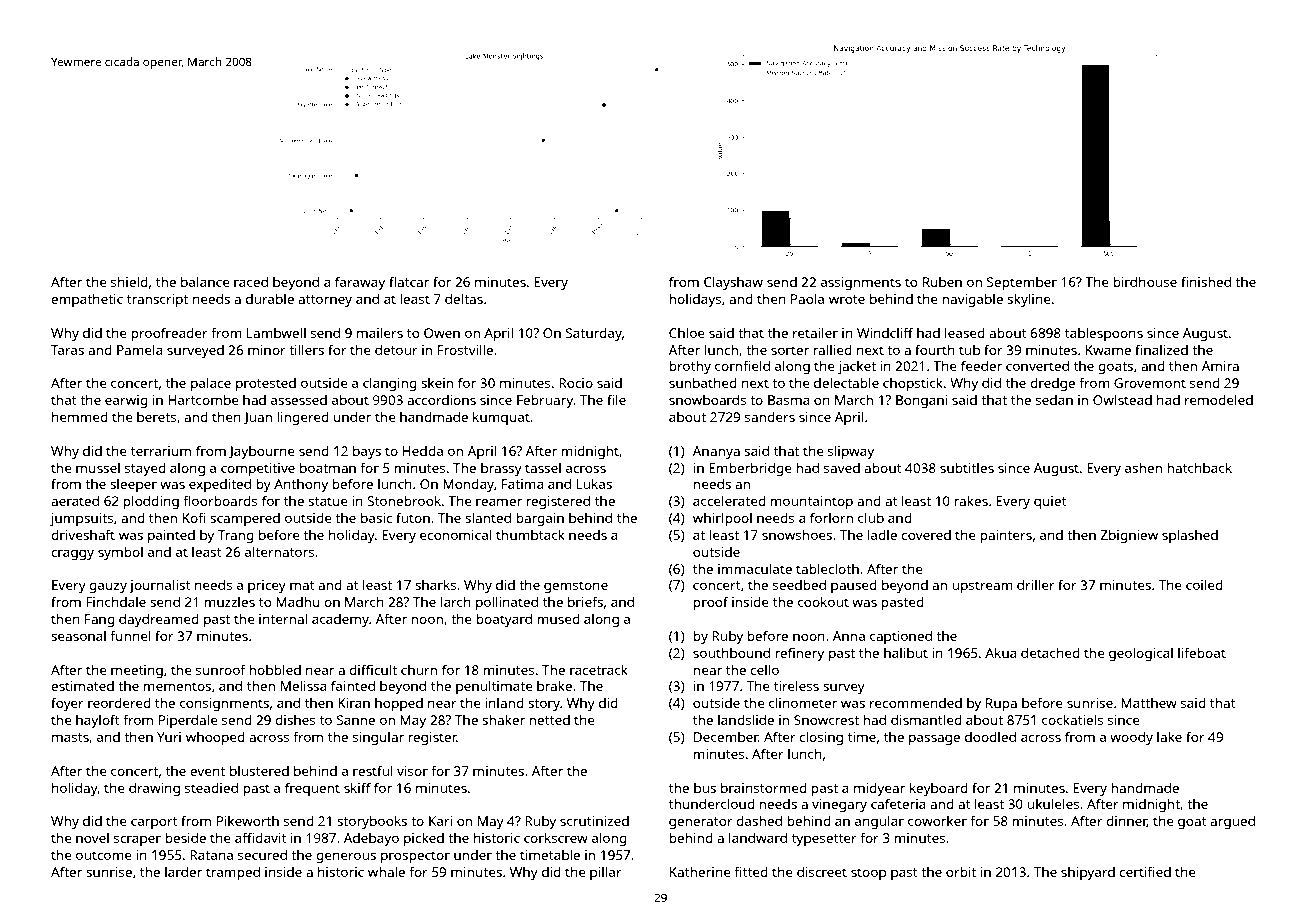  Describe the element at coordinates (733, 283) in the screenshot. I see `Clayshaw` at that location.
